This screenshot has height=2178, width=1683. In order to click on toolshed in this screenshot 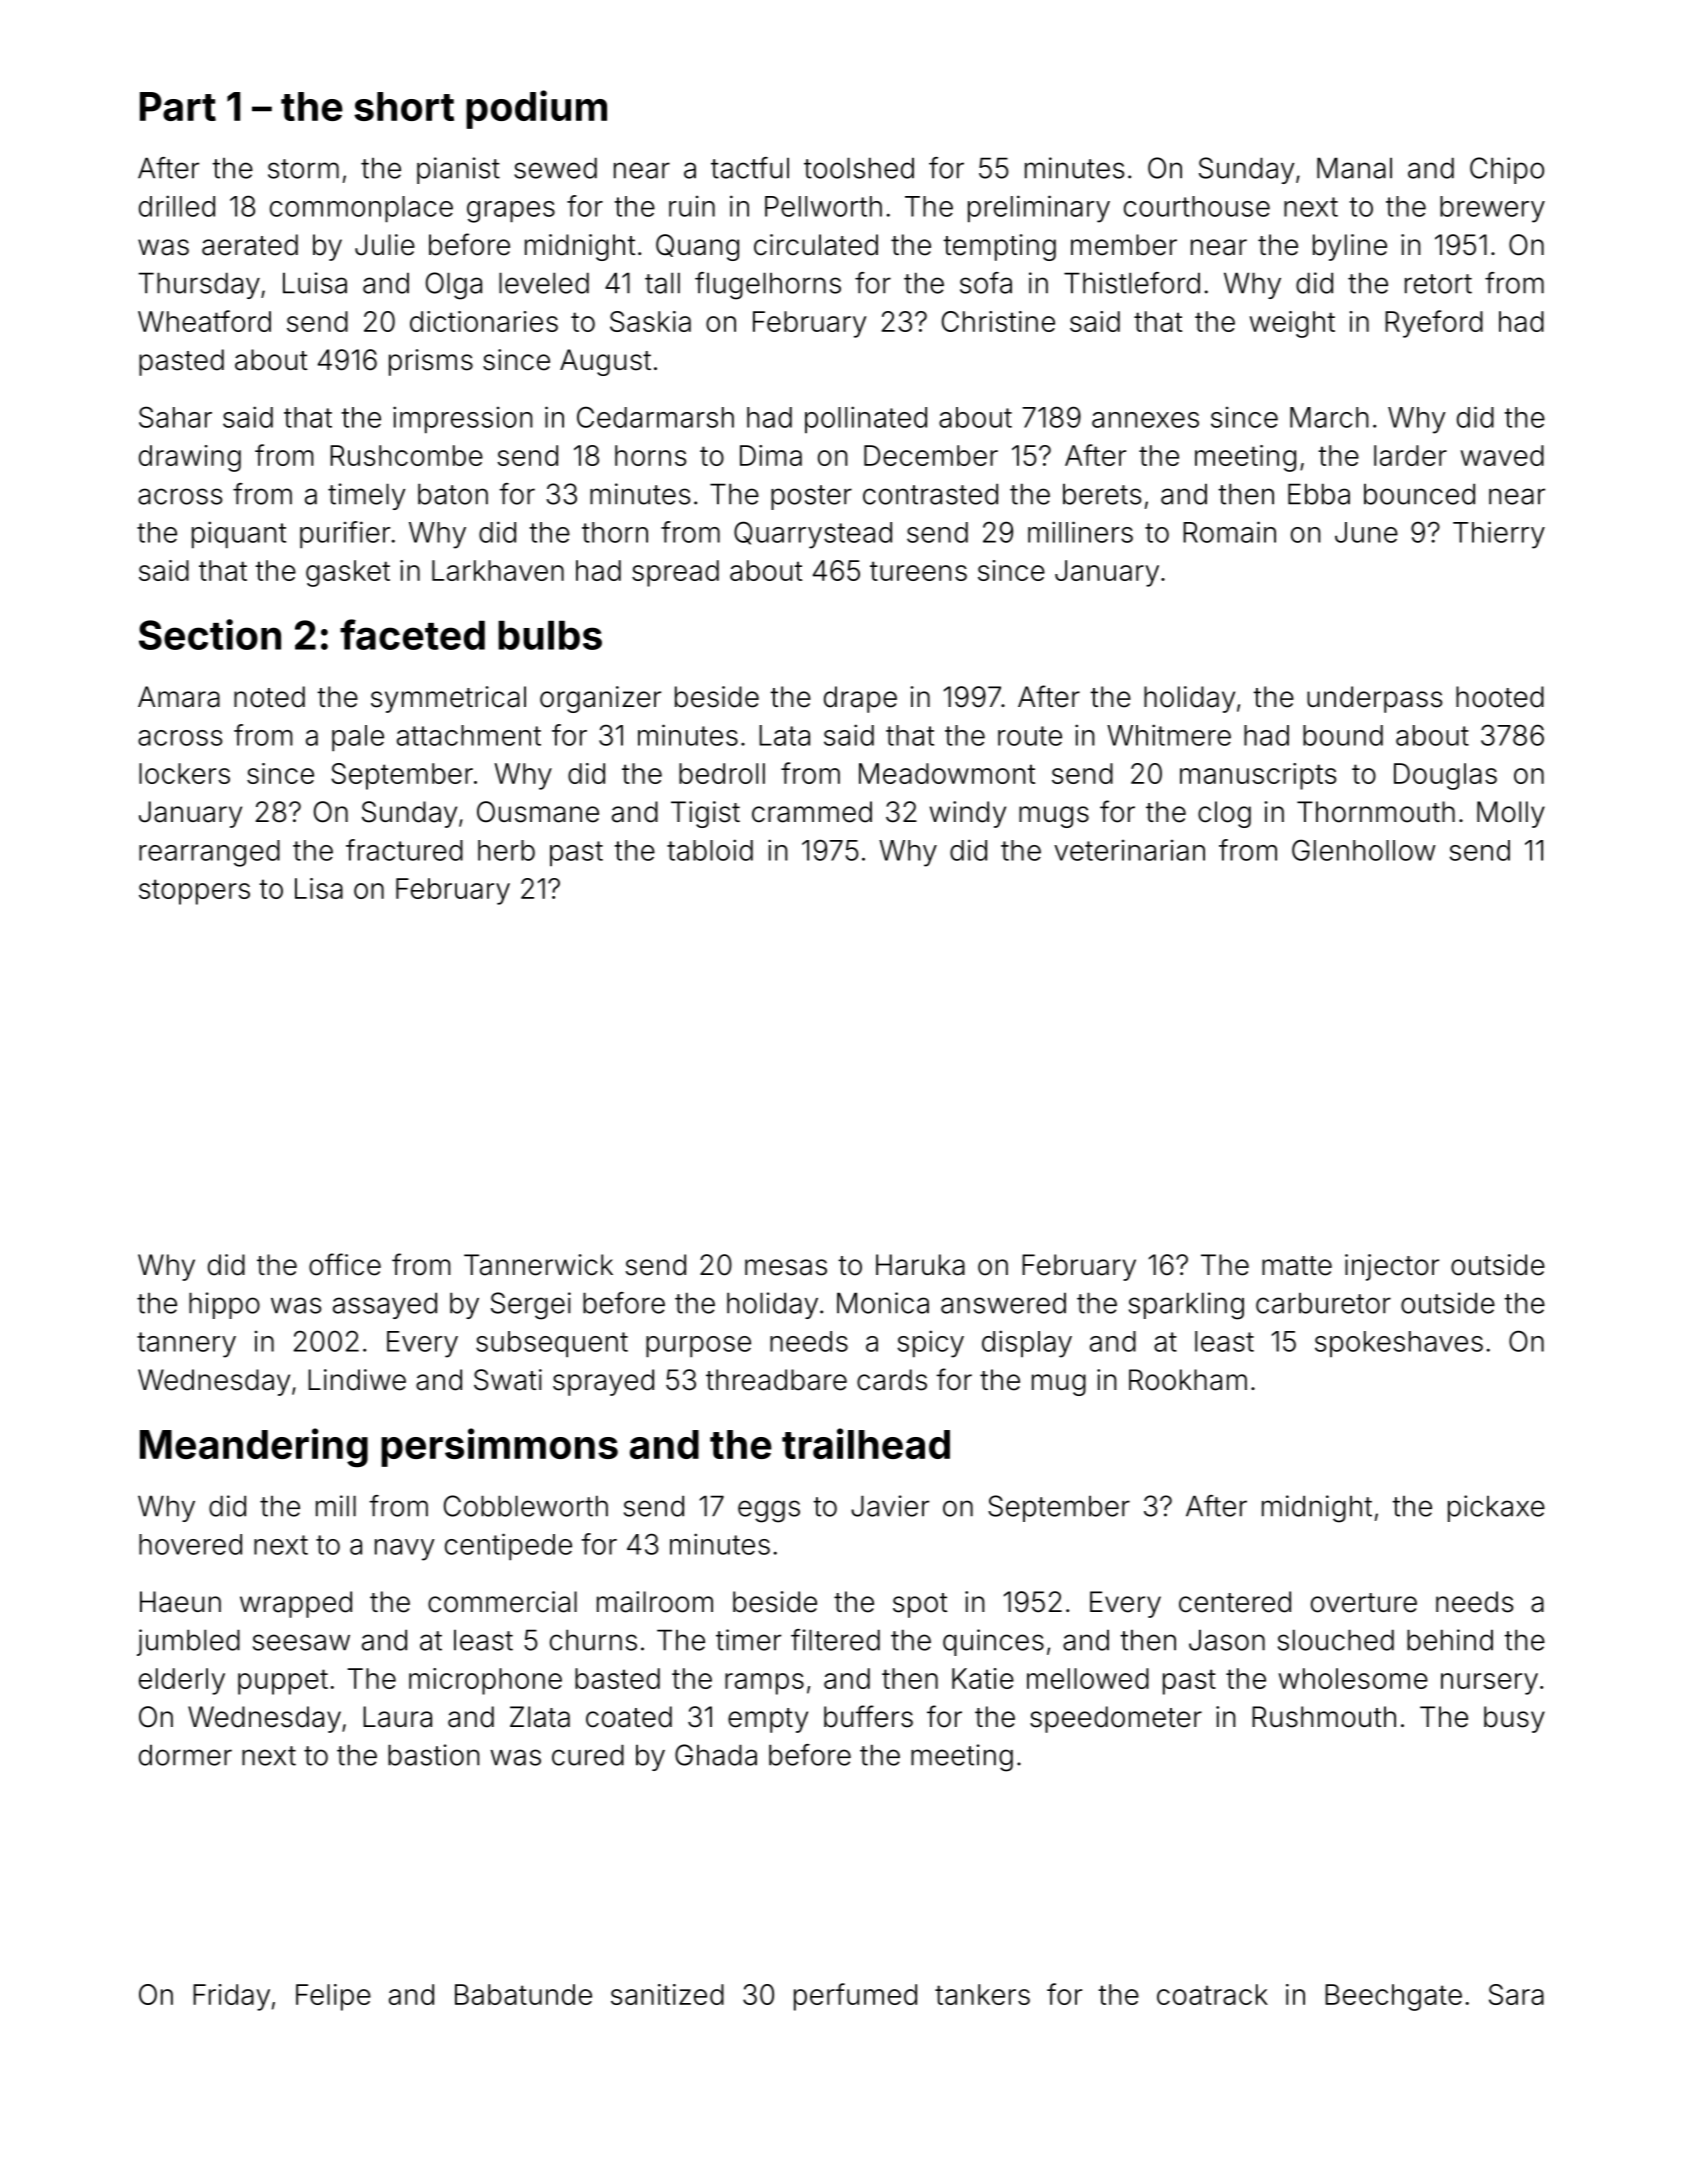, I will do `click(859, 168)`.
